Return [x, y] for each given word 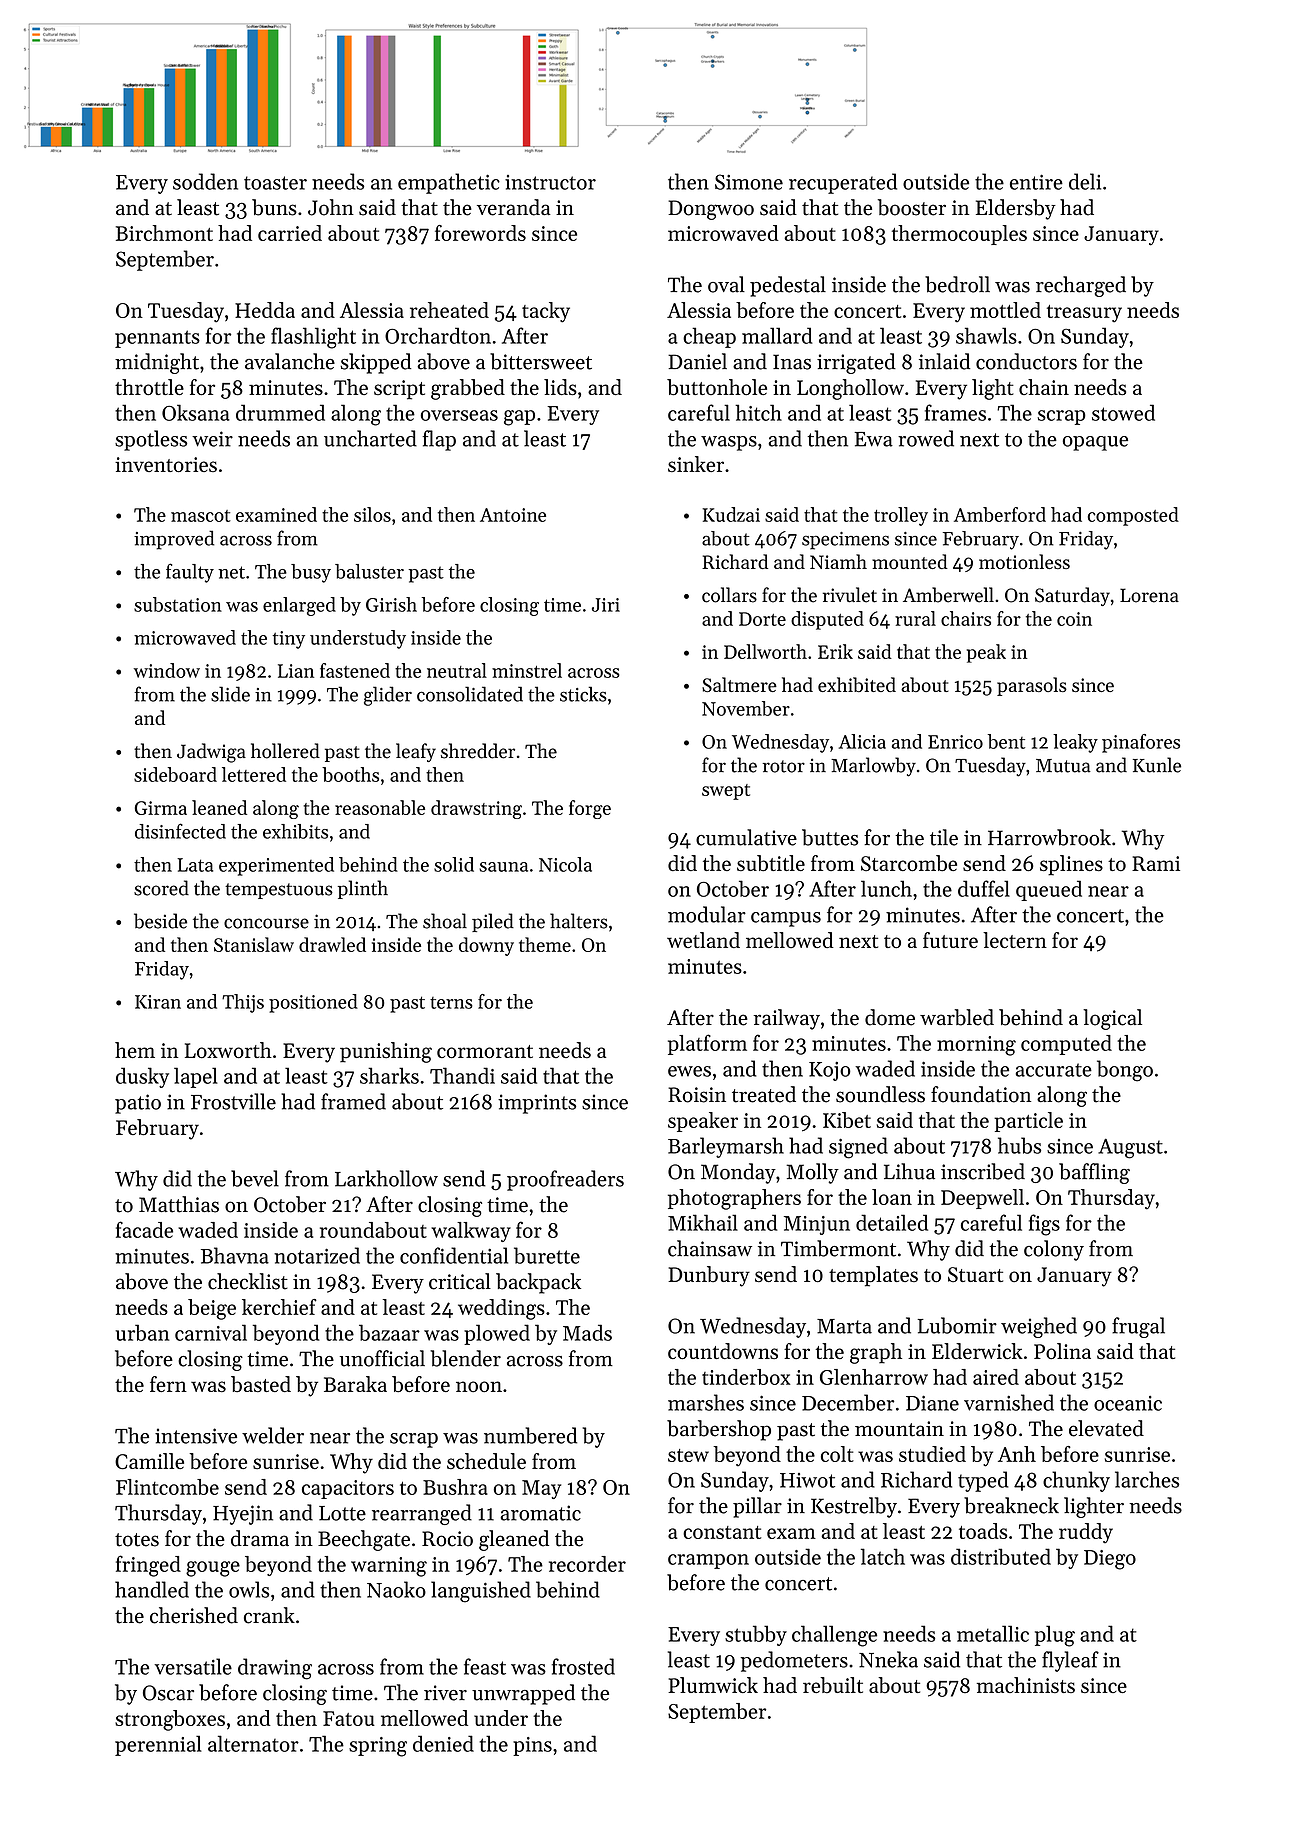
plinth [363, 889]
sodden [205, 181]
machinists [1026, 1685]
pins [532, 1746]
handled [152, 1589]
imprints [537, 1104]
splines [1071, 865]
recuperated [843, 183]
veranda [514, 207]
